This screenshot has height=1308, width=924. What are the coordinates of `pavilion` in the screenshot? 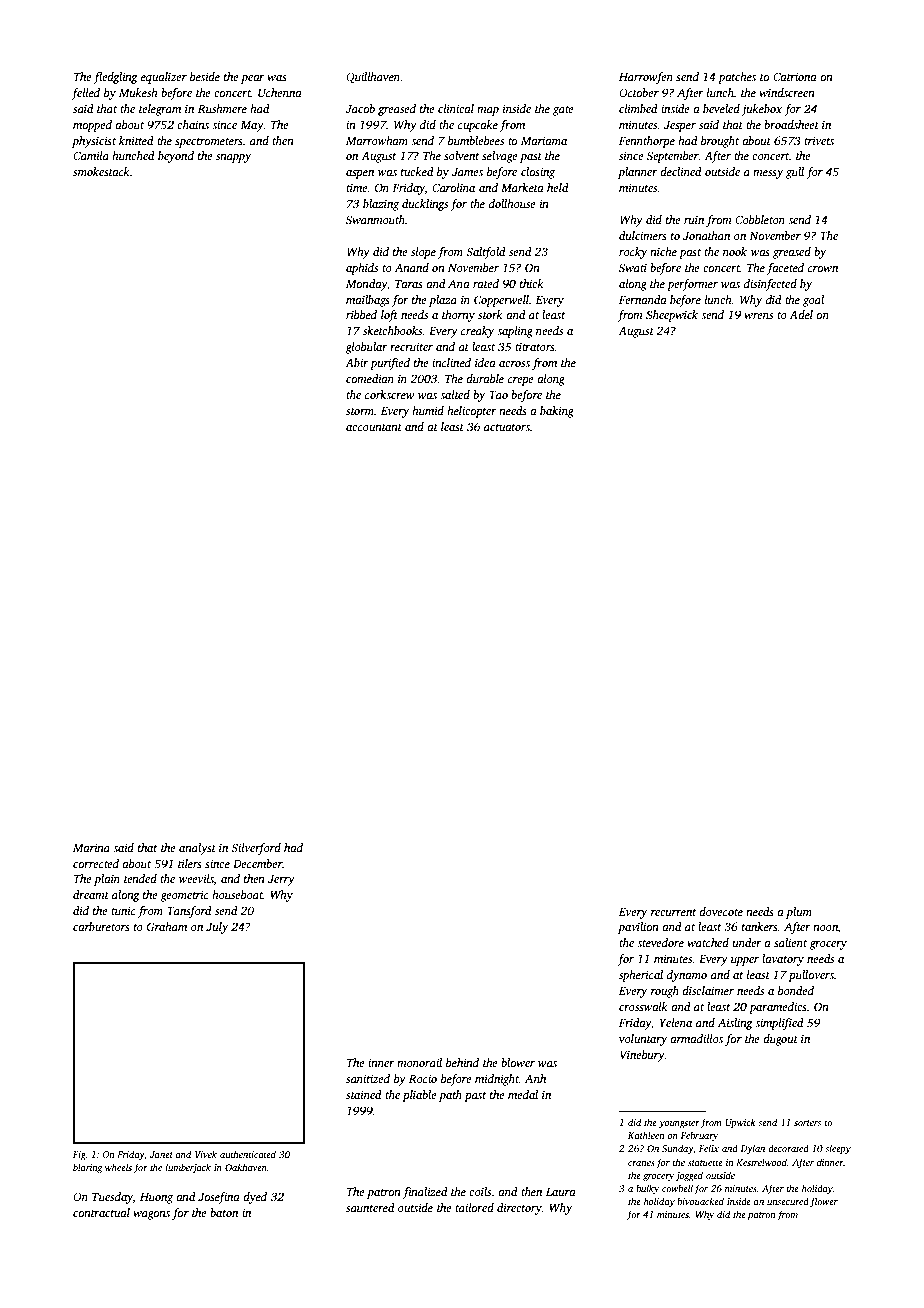 It's located at (638, 928).
